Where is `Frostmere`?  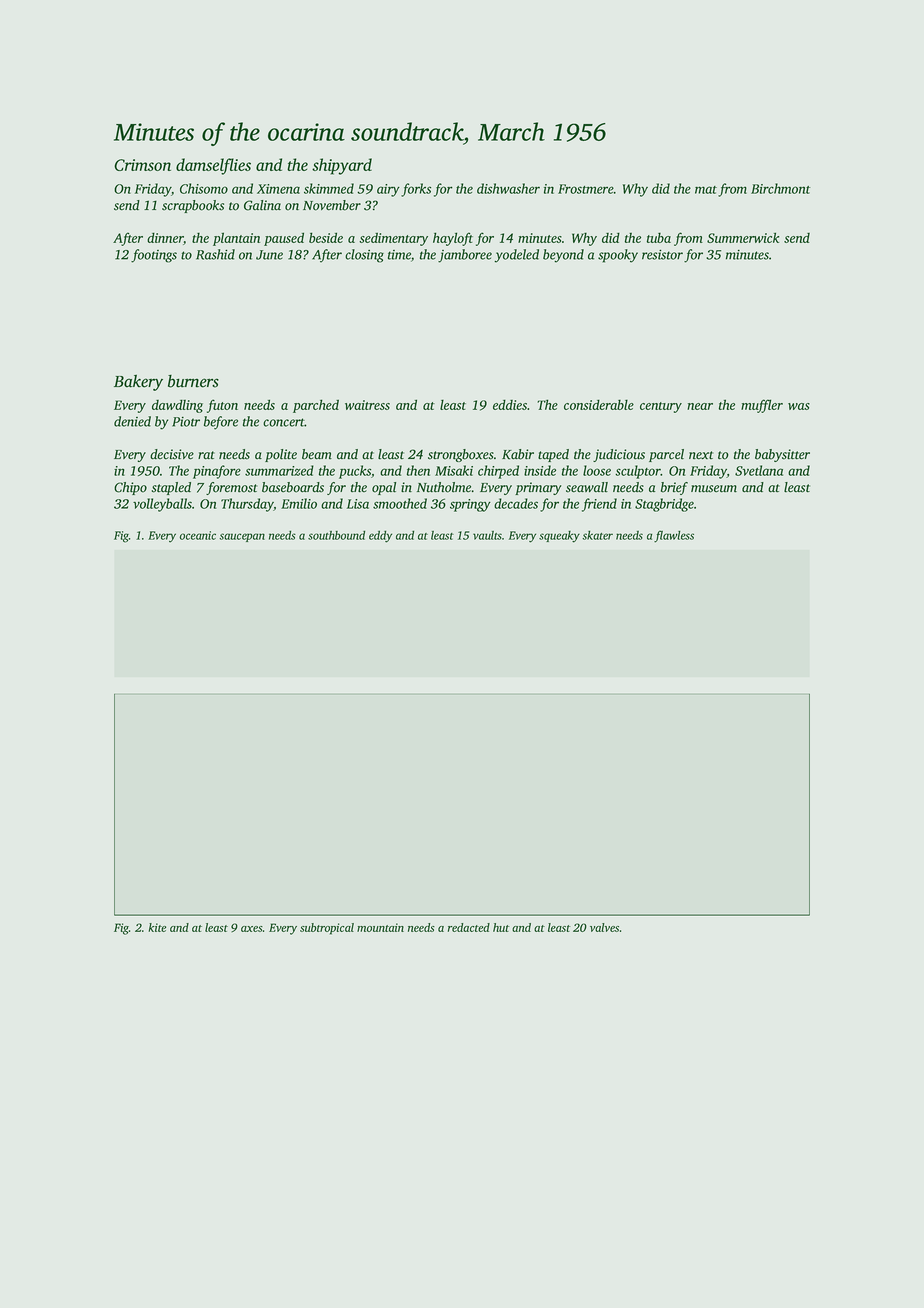
Frostmere is located at coordinates (586, 189).
